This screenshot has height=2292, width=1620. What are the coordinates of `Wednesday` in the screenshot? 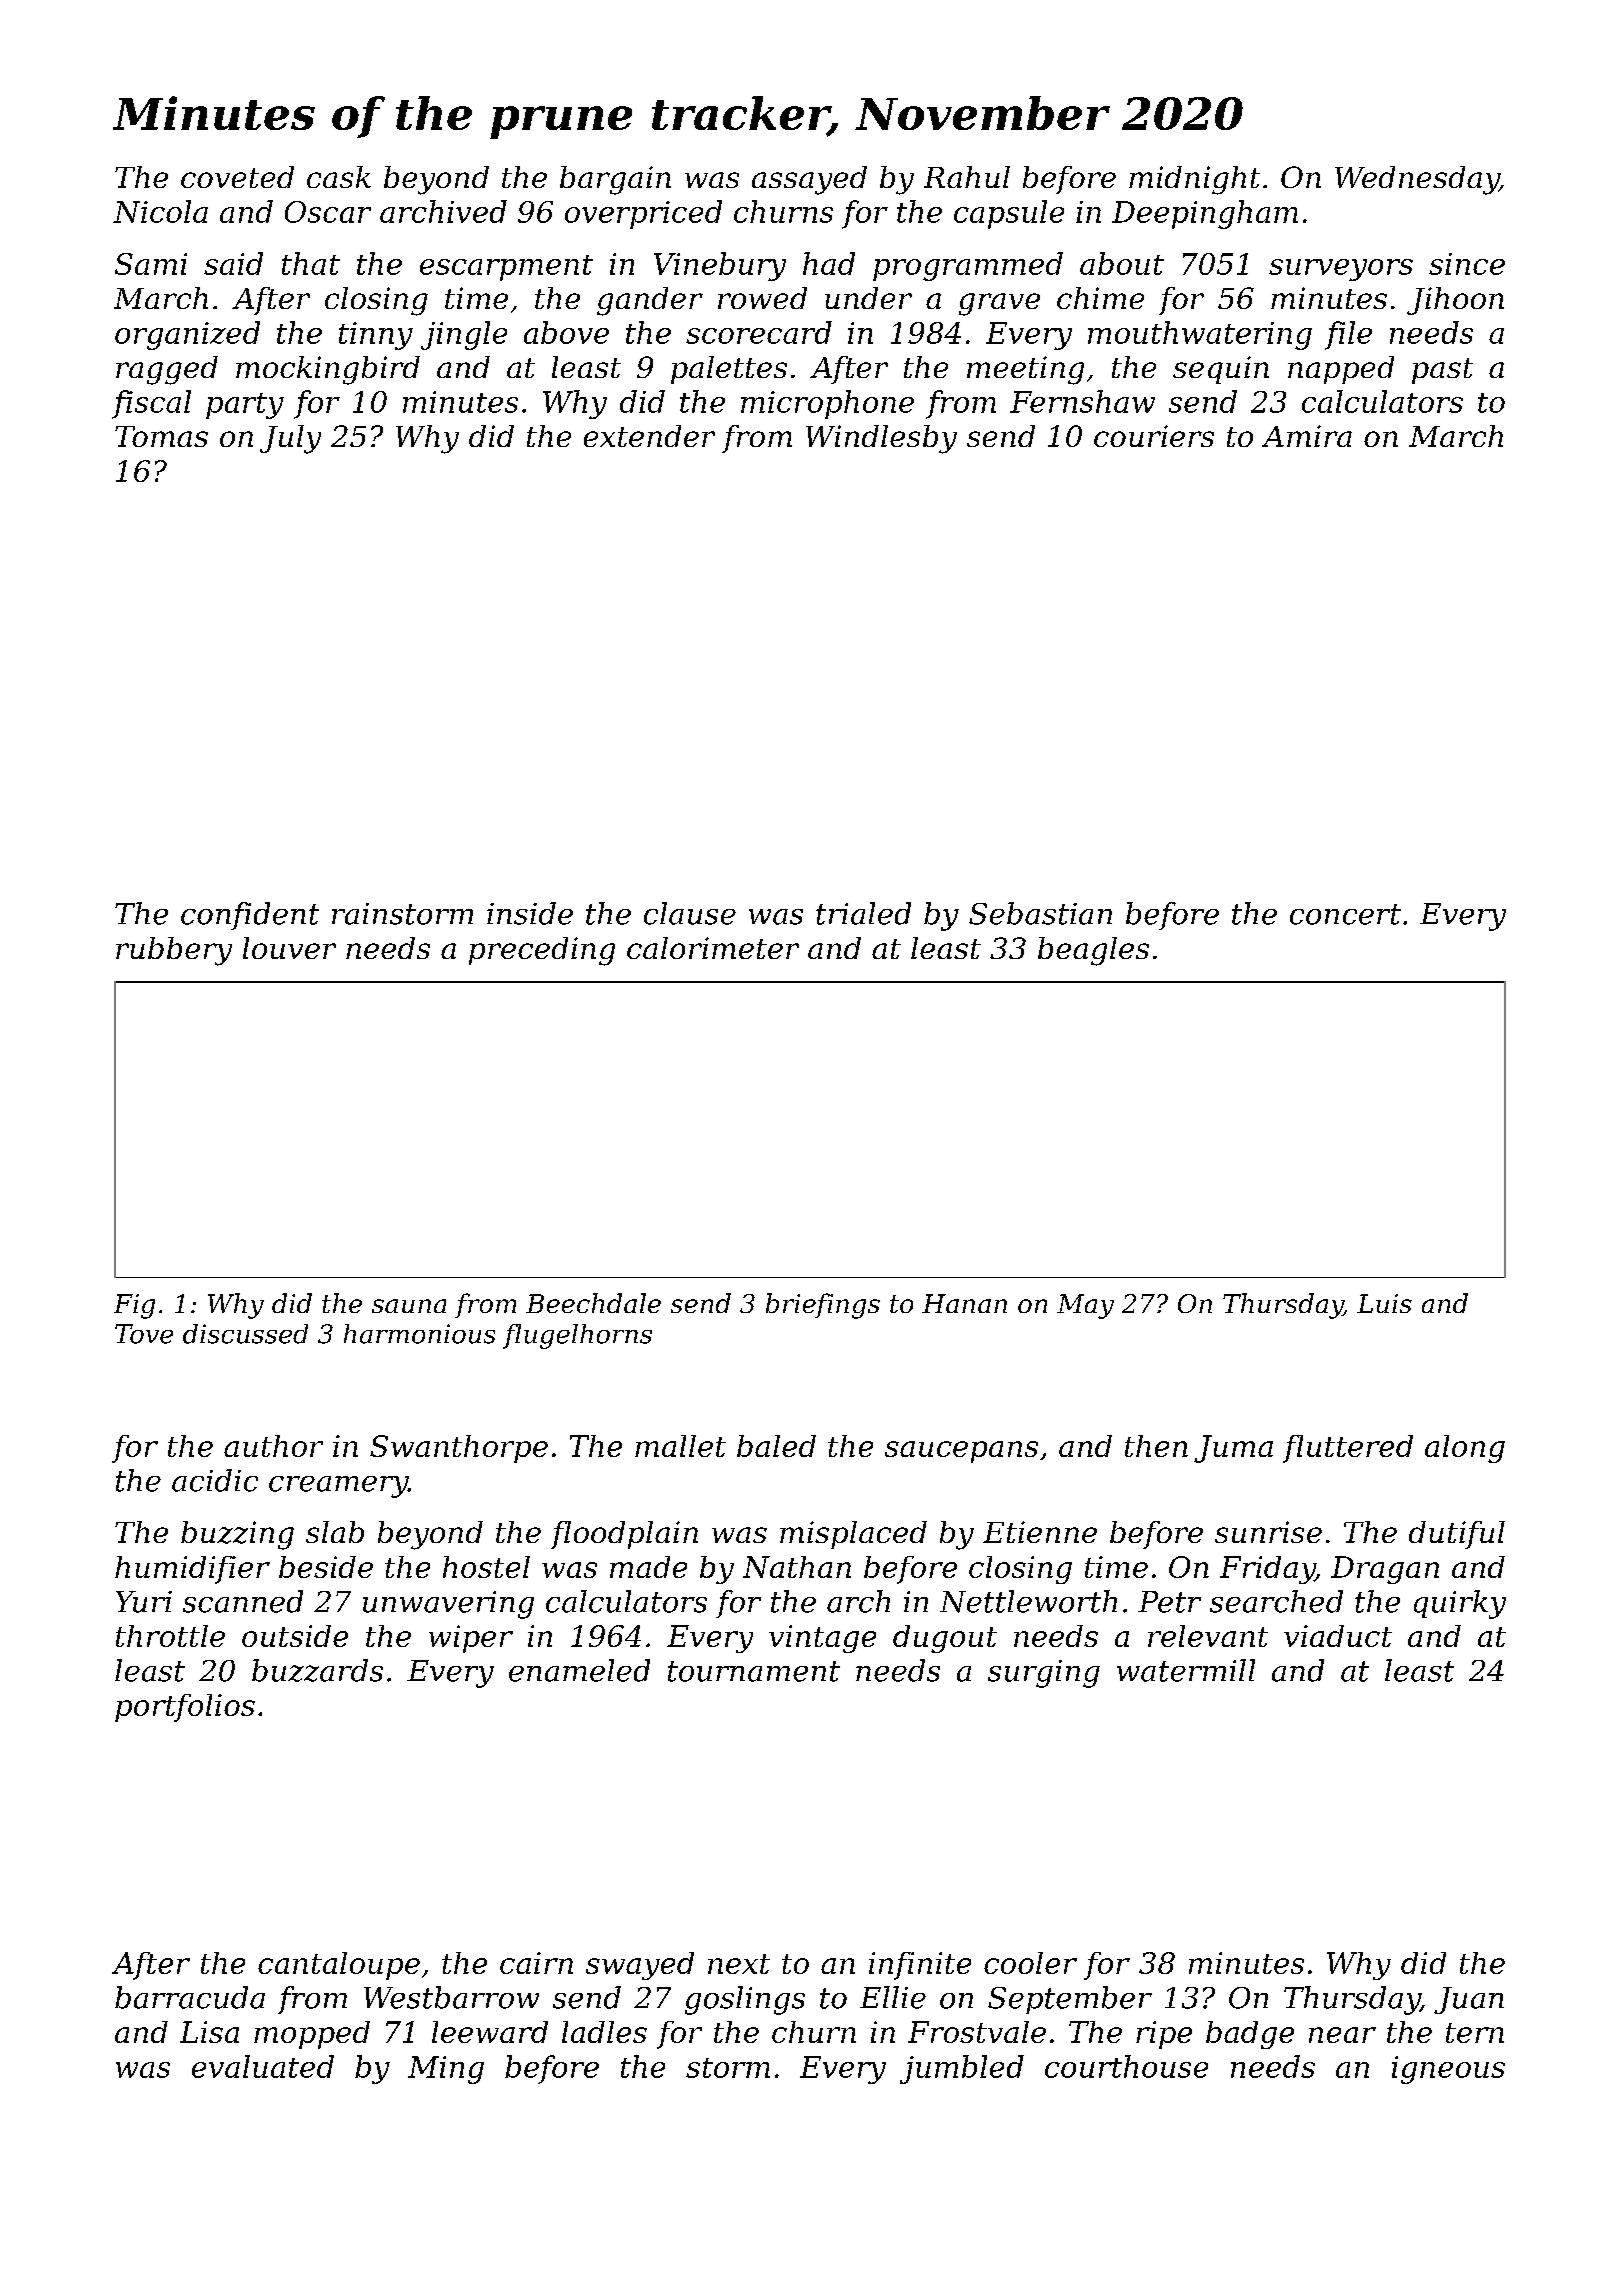 It's located at (1417, 180).
